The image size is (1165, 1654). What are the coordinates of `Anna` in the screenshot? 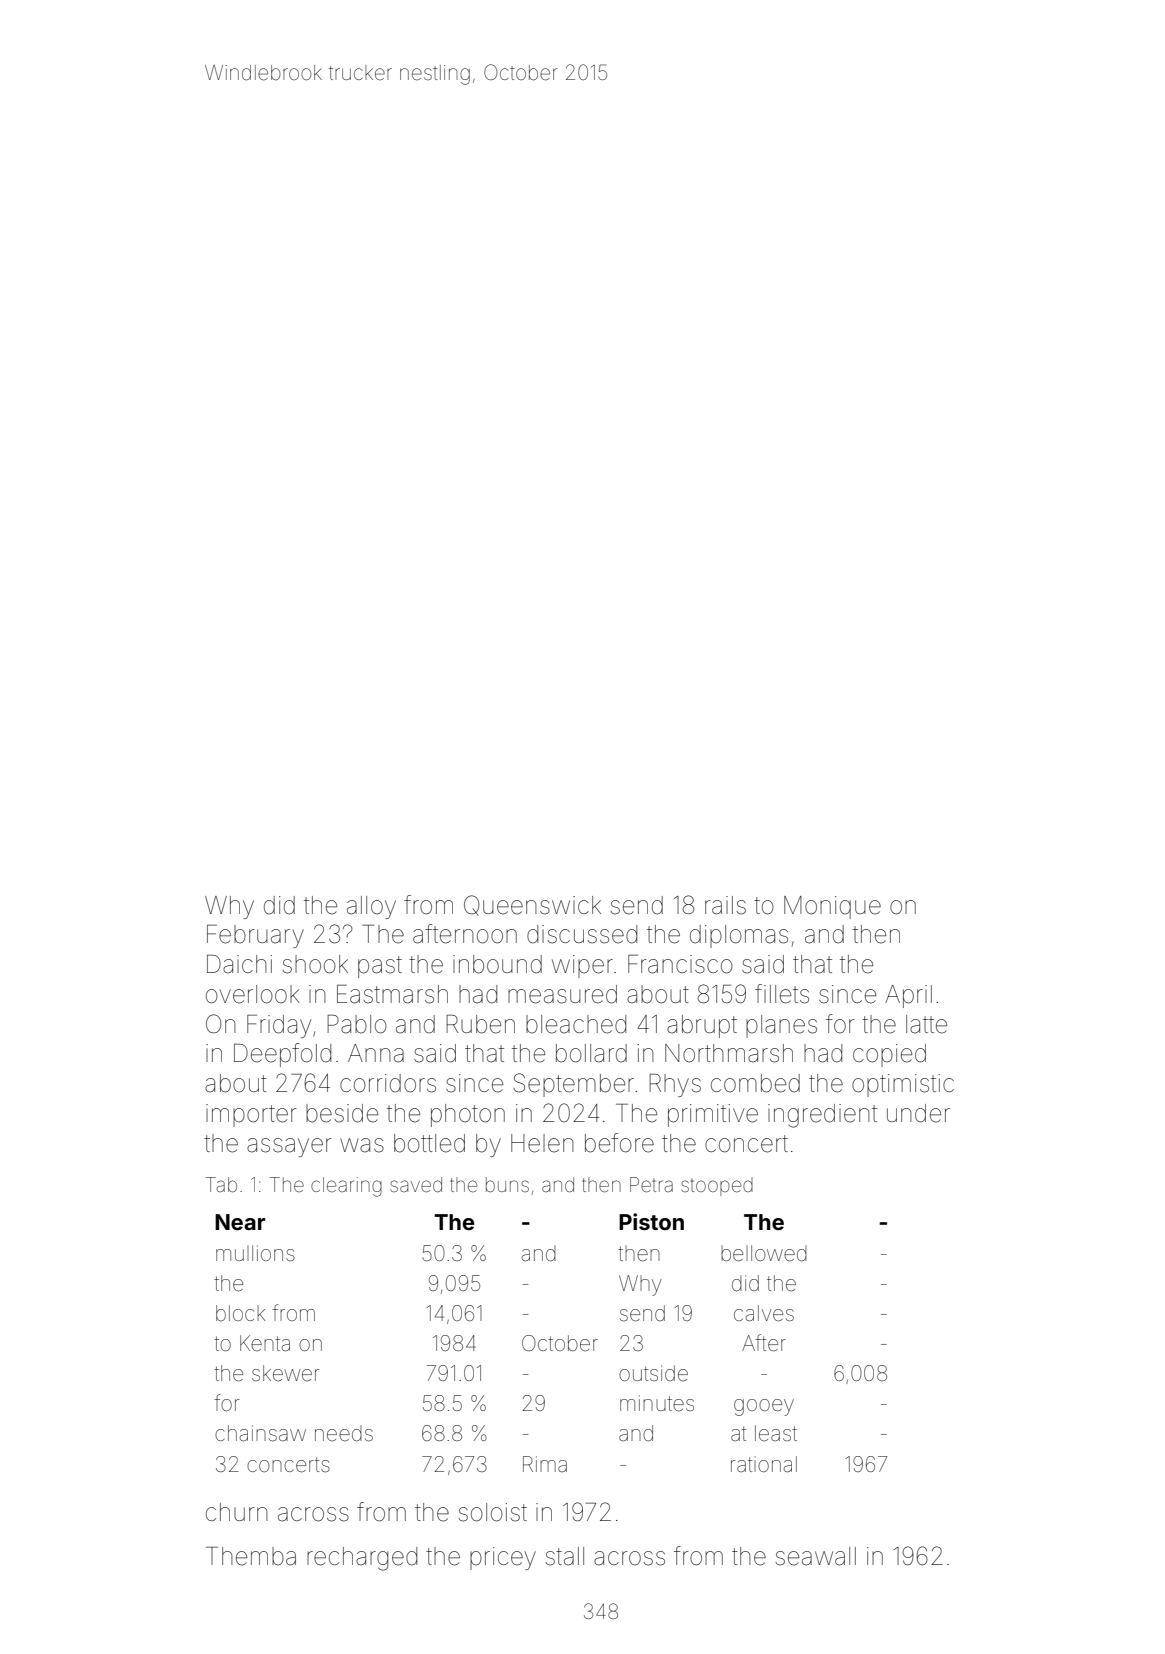 It's located at (376, 1053).
